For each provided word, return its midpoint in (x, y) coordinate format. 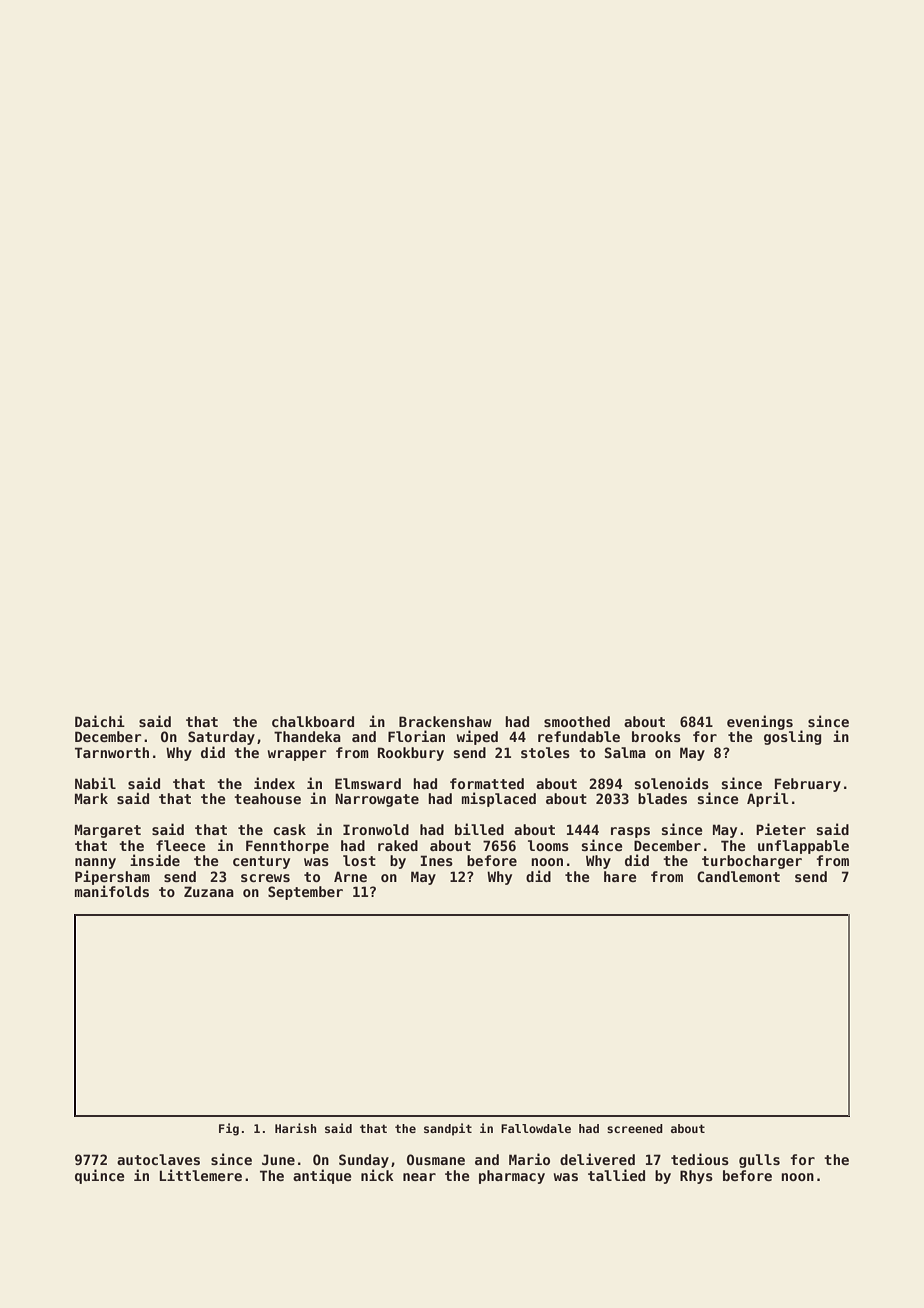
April (767, 799)
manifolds (112, 891)
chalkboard (313, 721)
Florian (416, 736)
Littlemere (201, 1175)
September (305, 893)
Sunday (364, 1161)
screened (635, 1128)
